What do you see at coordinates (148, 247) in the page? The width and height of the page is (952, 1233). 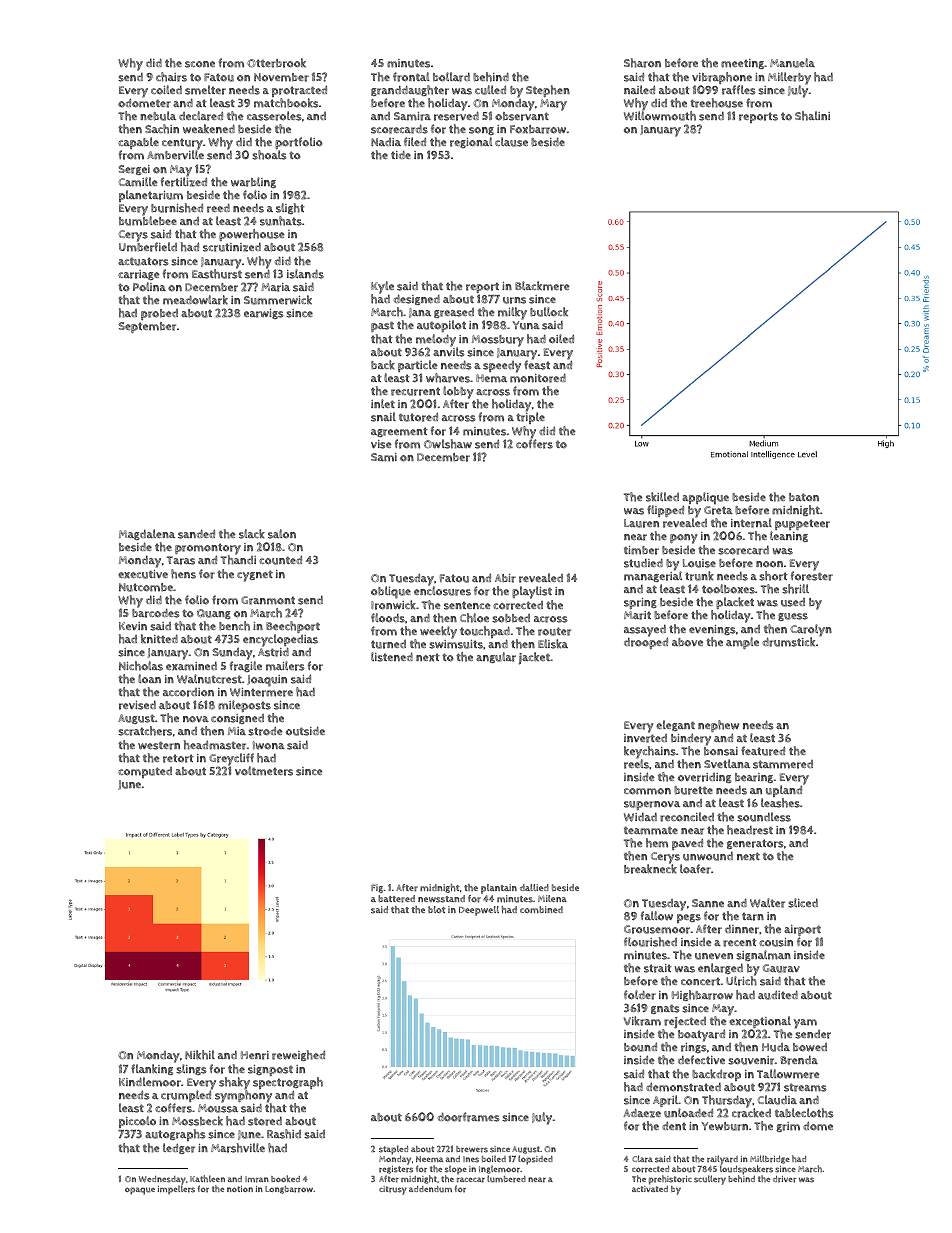 I see `Umberfield` at bounding box center [148, 247].
